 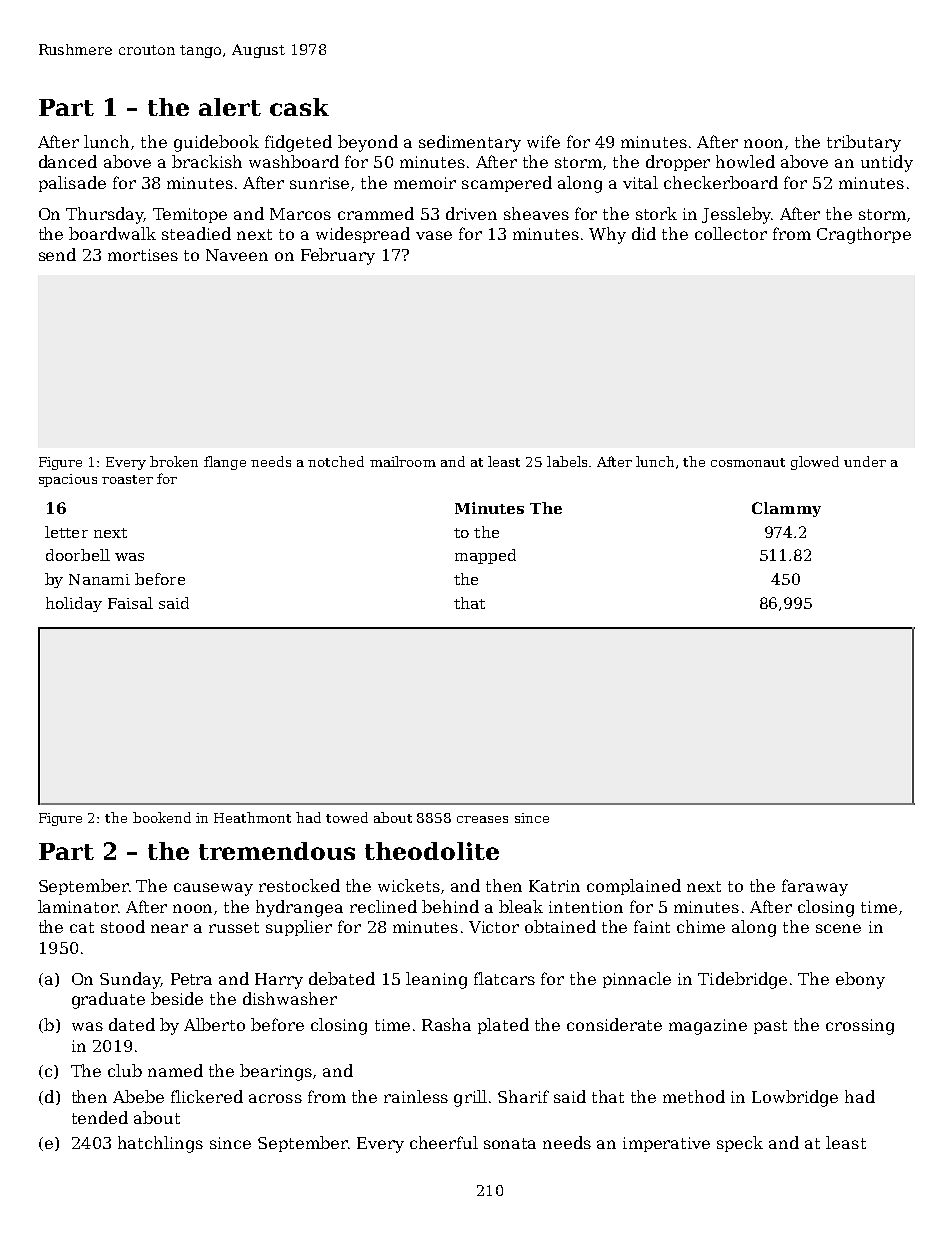 What do you see at coordinates (78, 906) in the image?
I see `laminator` at bounding box center [78, 906].
